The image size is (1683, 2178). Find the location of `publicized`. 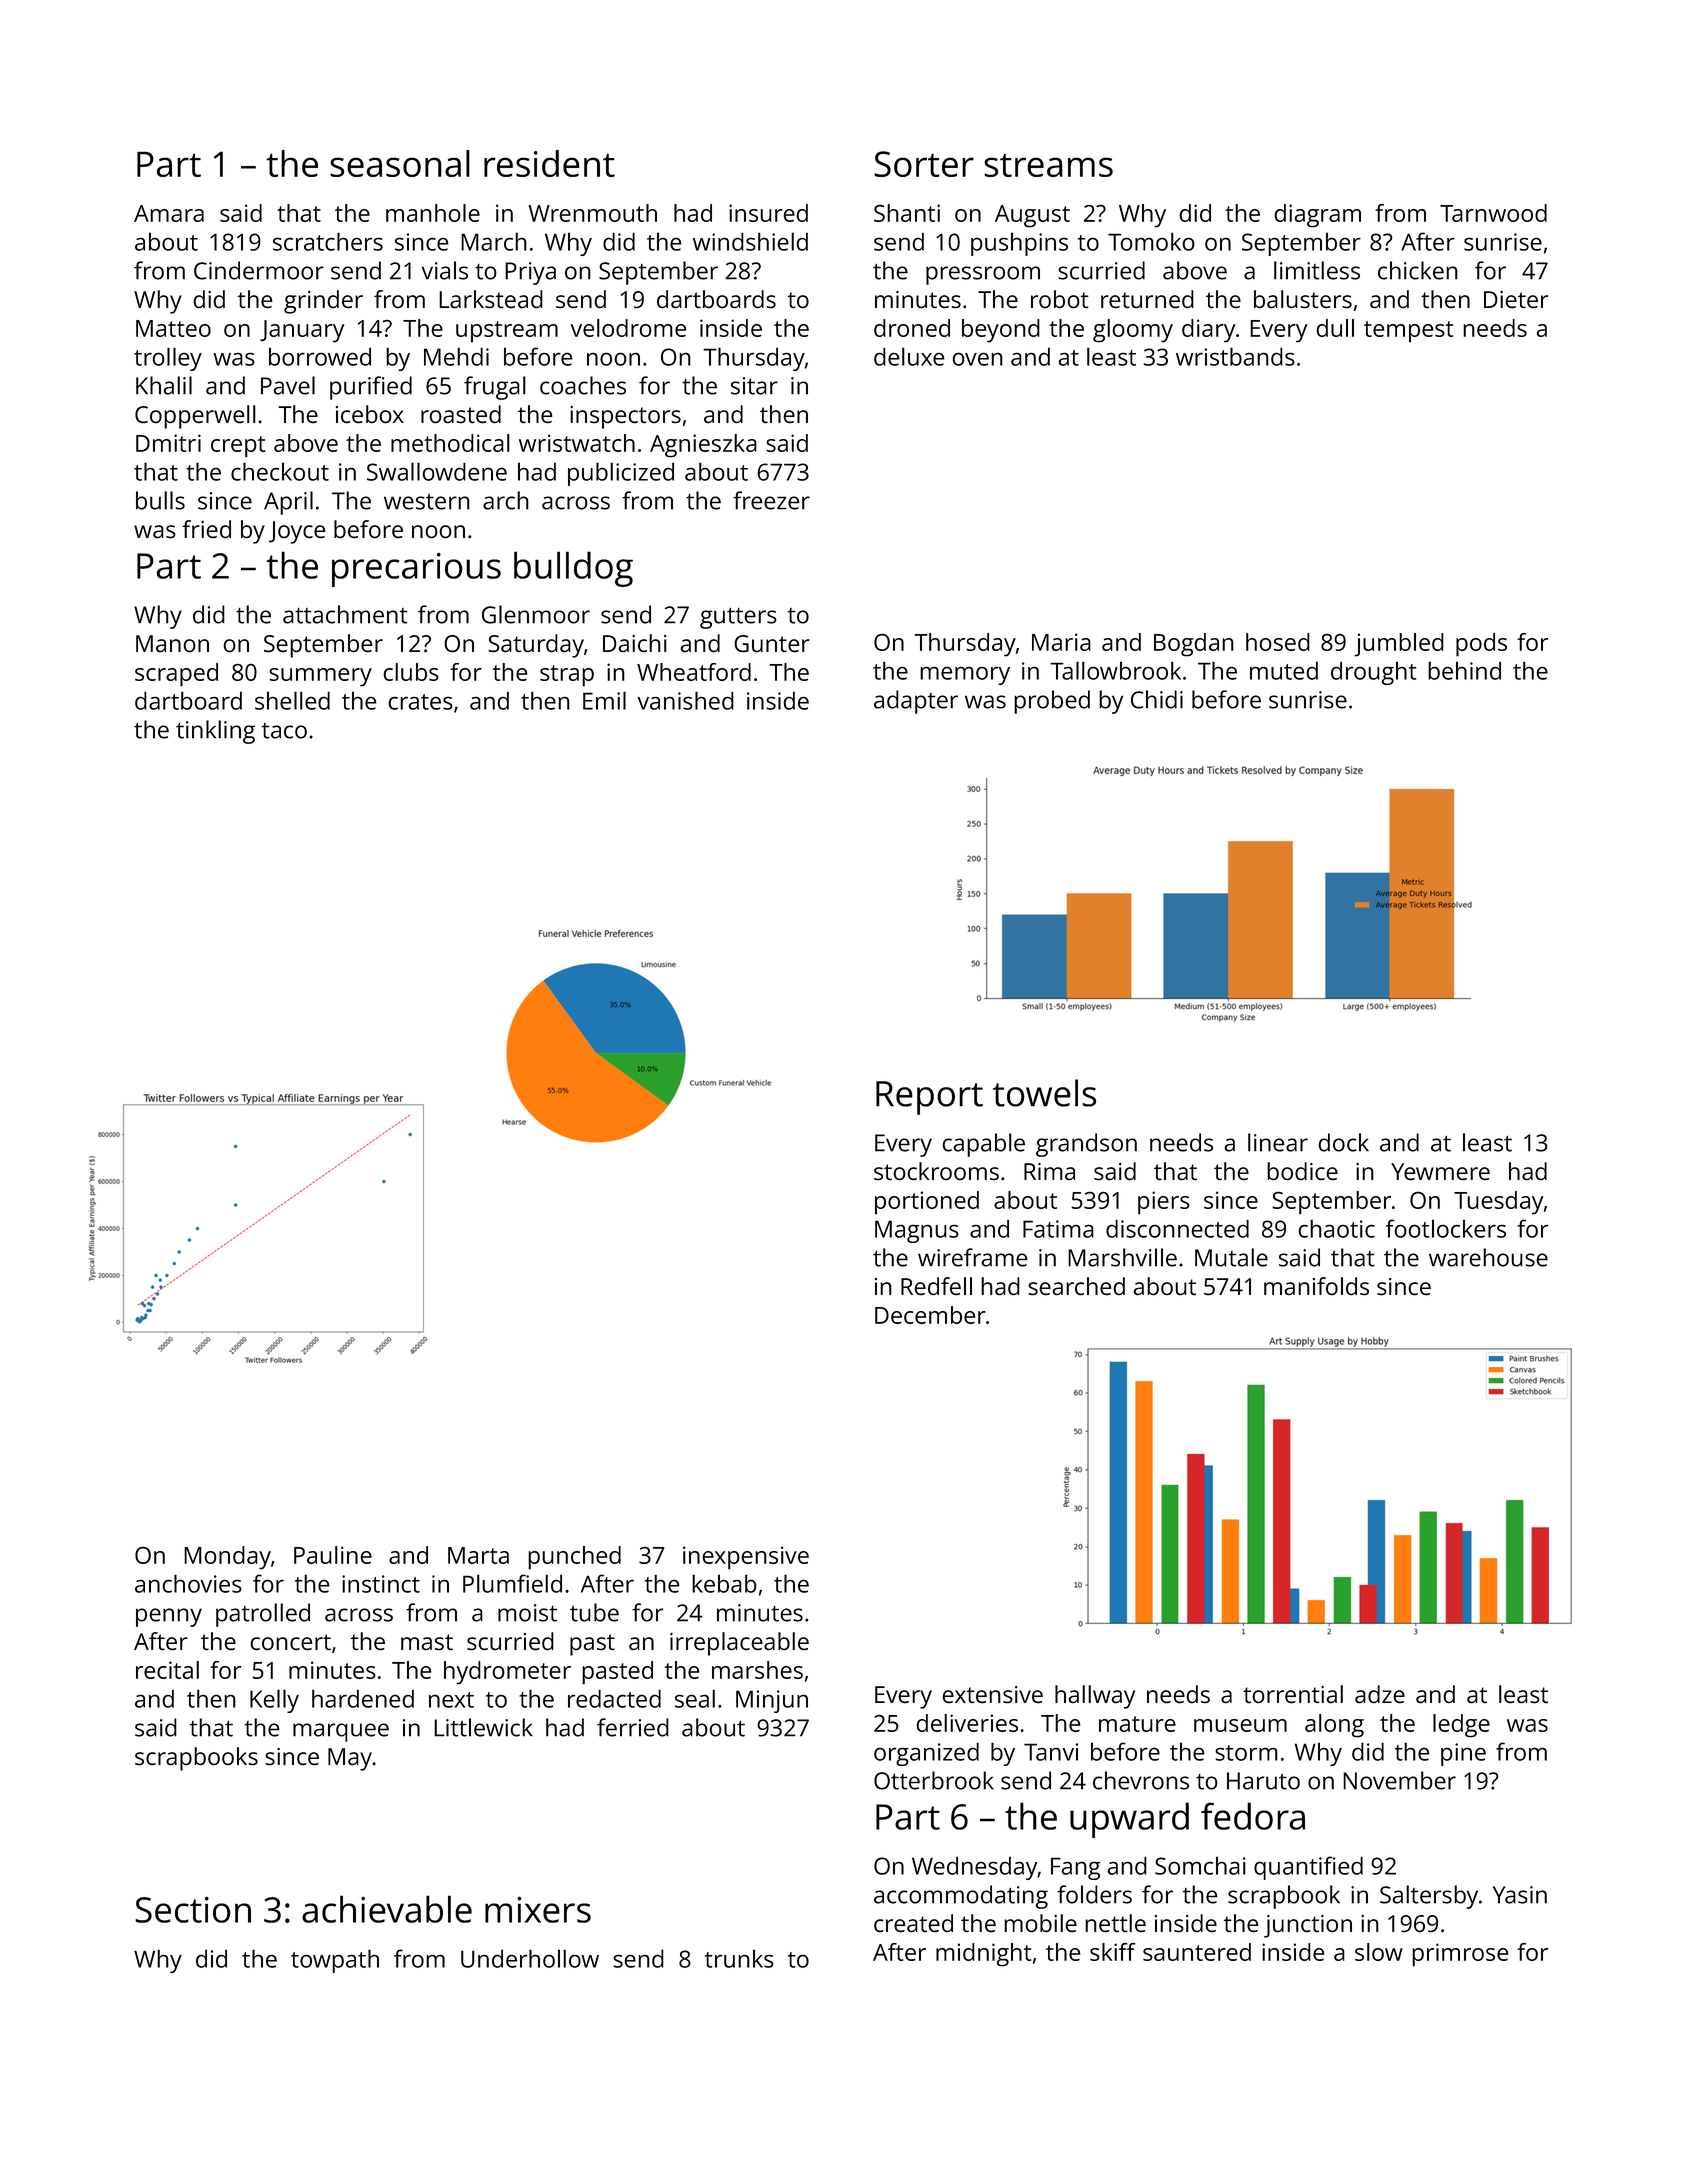

publicized is located at coordinates (621, 474).
